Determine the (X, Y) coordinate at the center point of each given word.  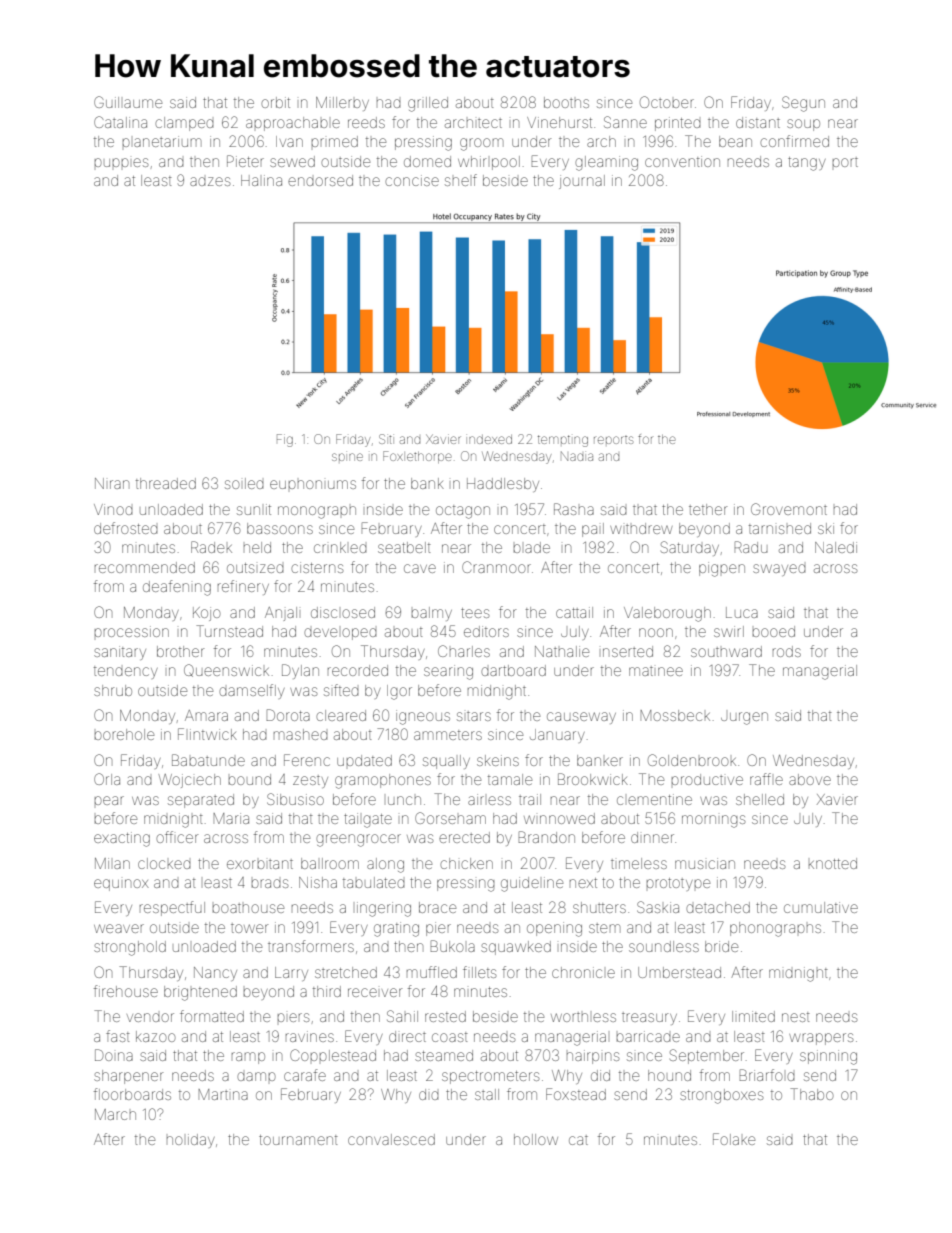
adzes (210, 181)
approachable (293, 124)
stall (487, 1094)
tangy (807, 164)
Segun (803, 104)
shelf (461, 180)
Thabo (812, 1094)
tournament (298, 1140)
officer (177, 837)
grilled (428, 104)
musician (705, 863)
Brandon (546, 837)
